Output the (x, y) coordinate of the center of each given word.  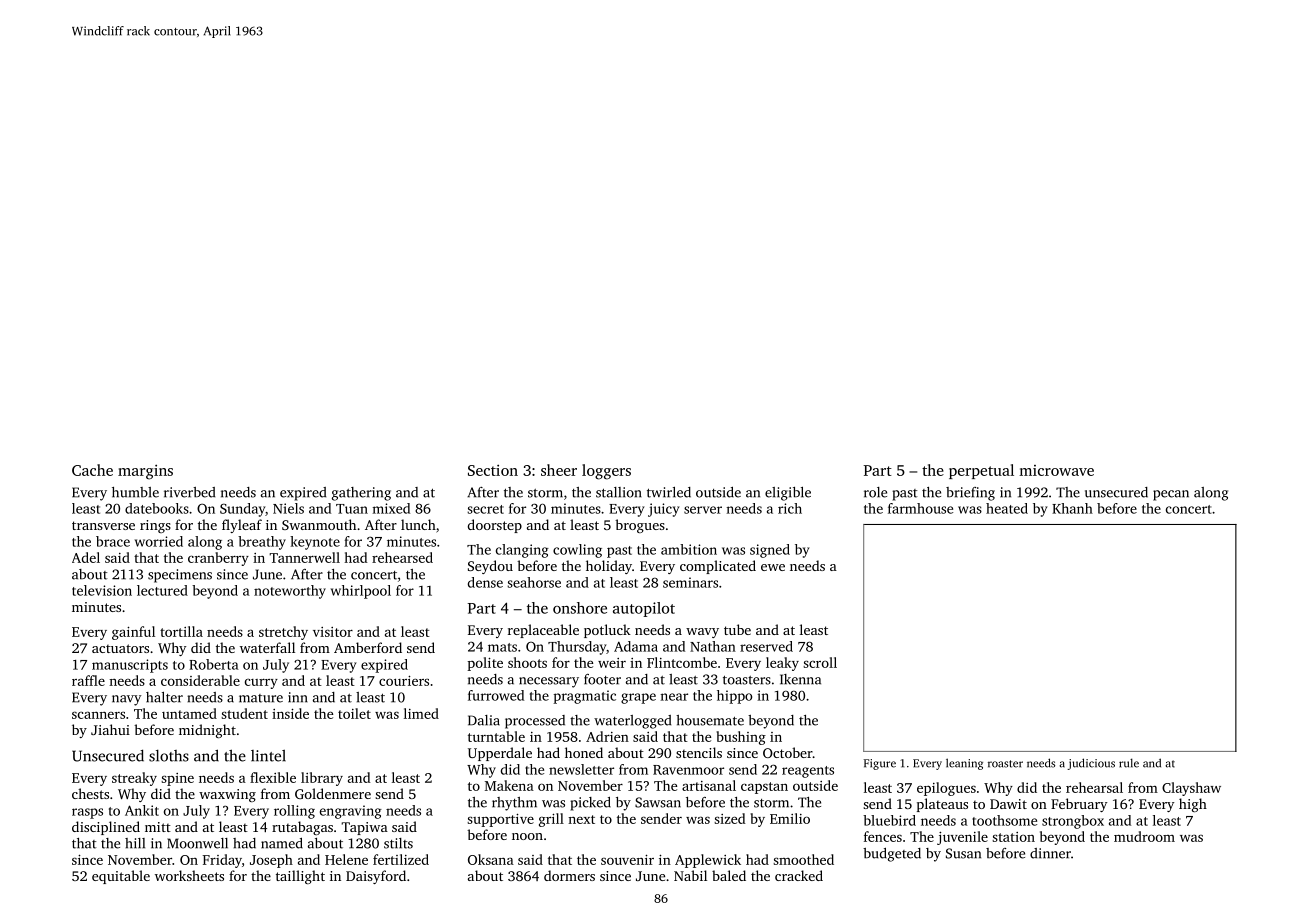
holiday (609, 567)
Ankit (142, 810)
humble (135, 492)
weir (612, 663)
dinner (1050, 853)
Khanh (1072, 508)
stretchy (283, 633)
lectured (162, 590)
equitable (121, 877)
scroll (820, 662)
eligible (788, 494)
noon (527, 836)
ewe (773, 567)
